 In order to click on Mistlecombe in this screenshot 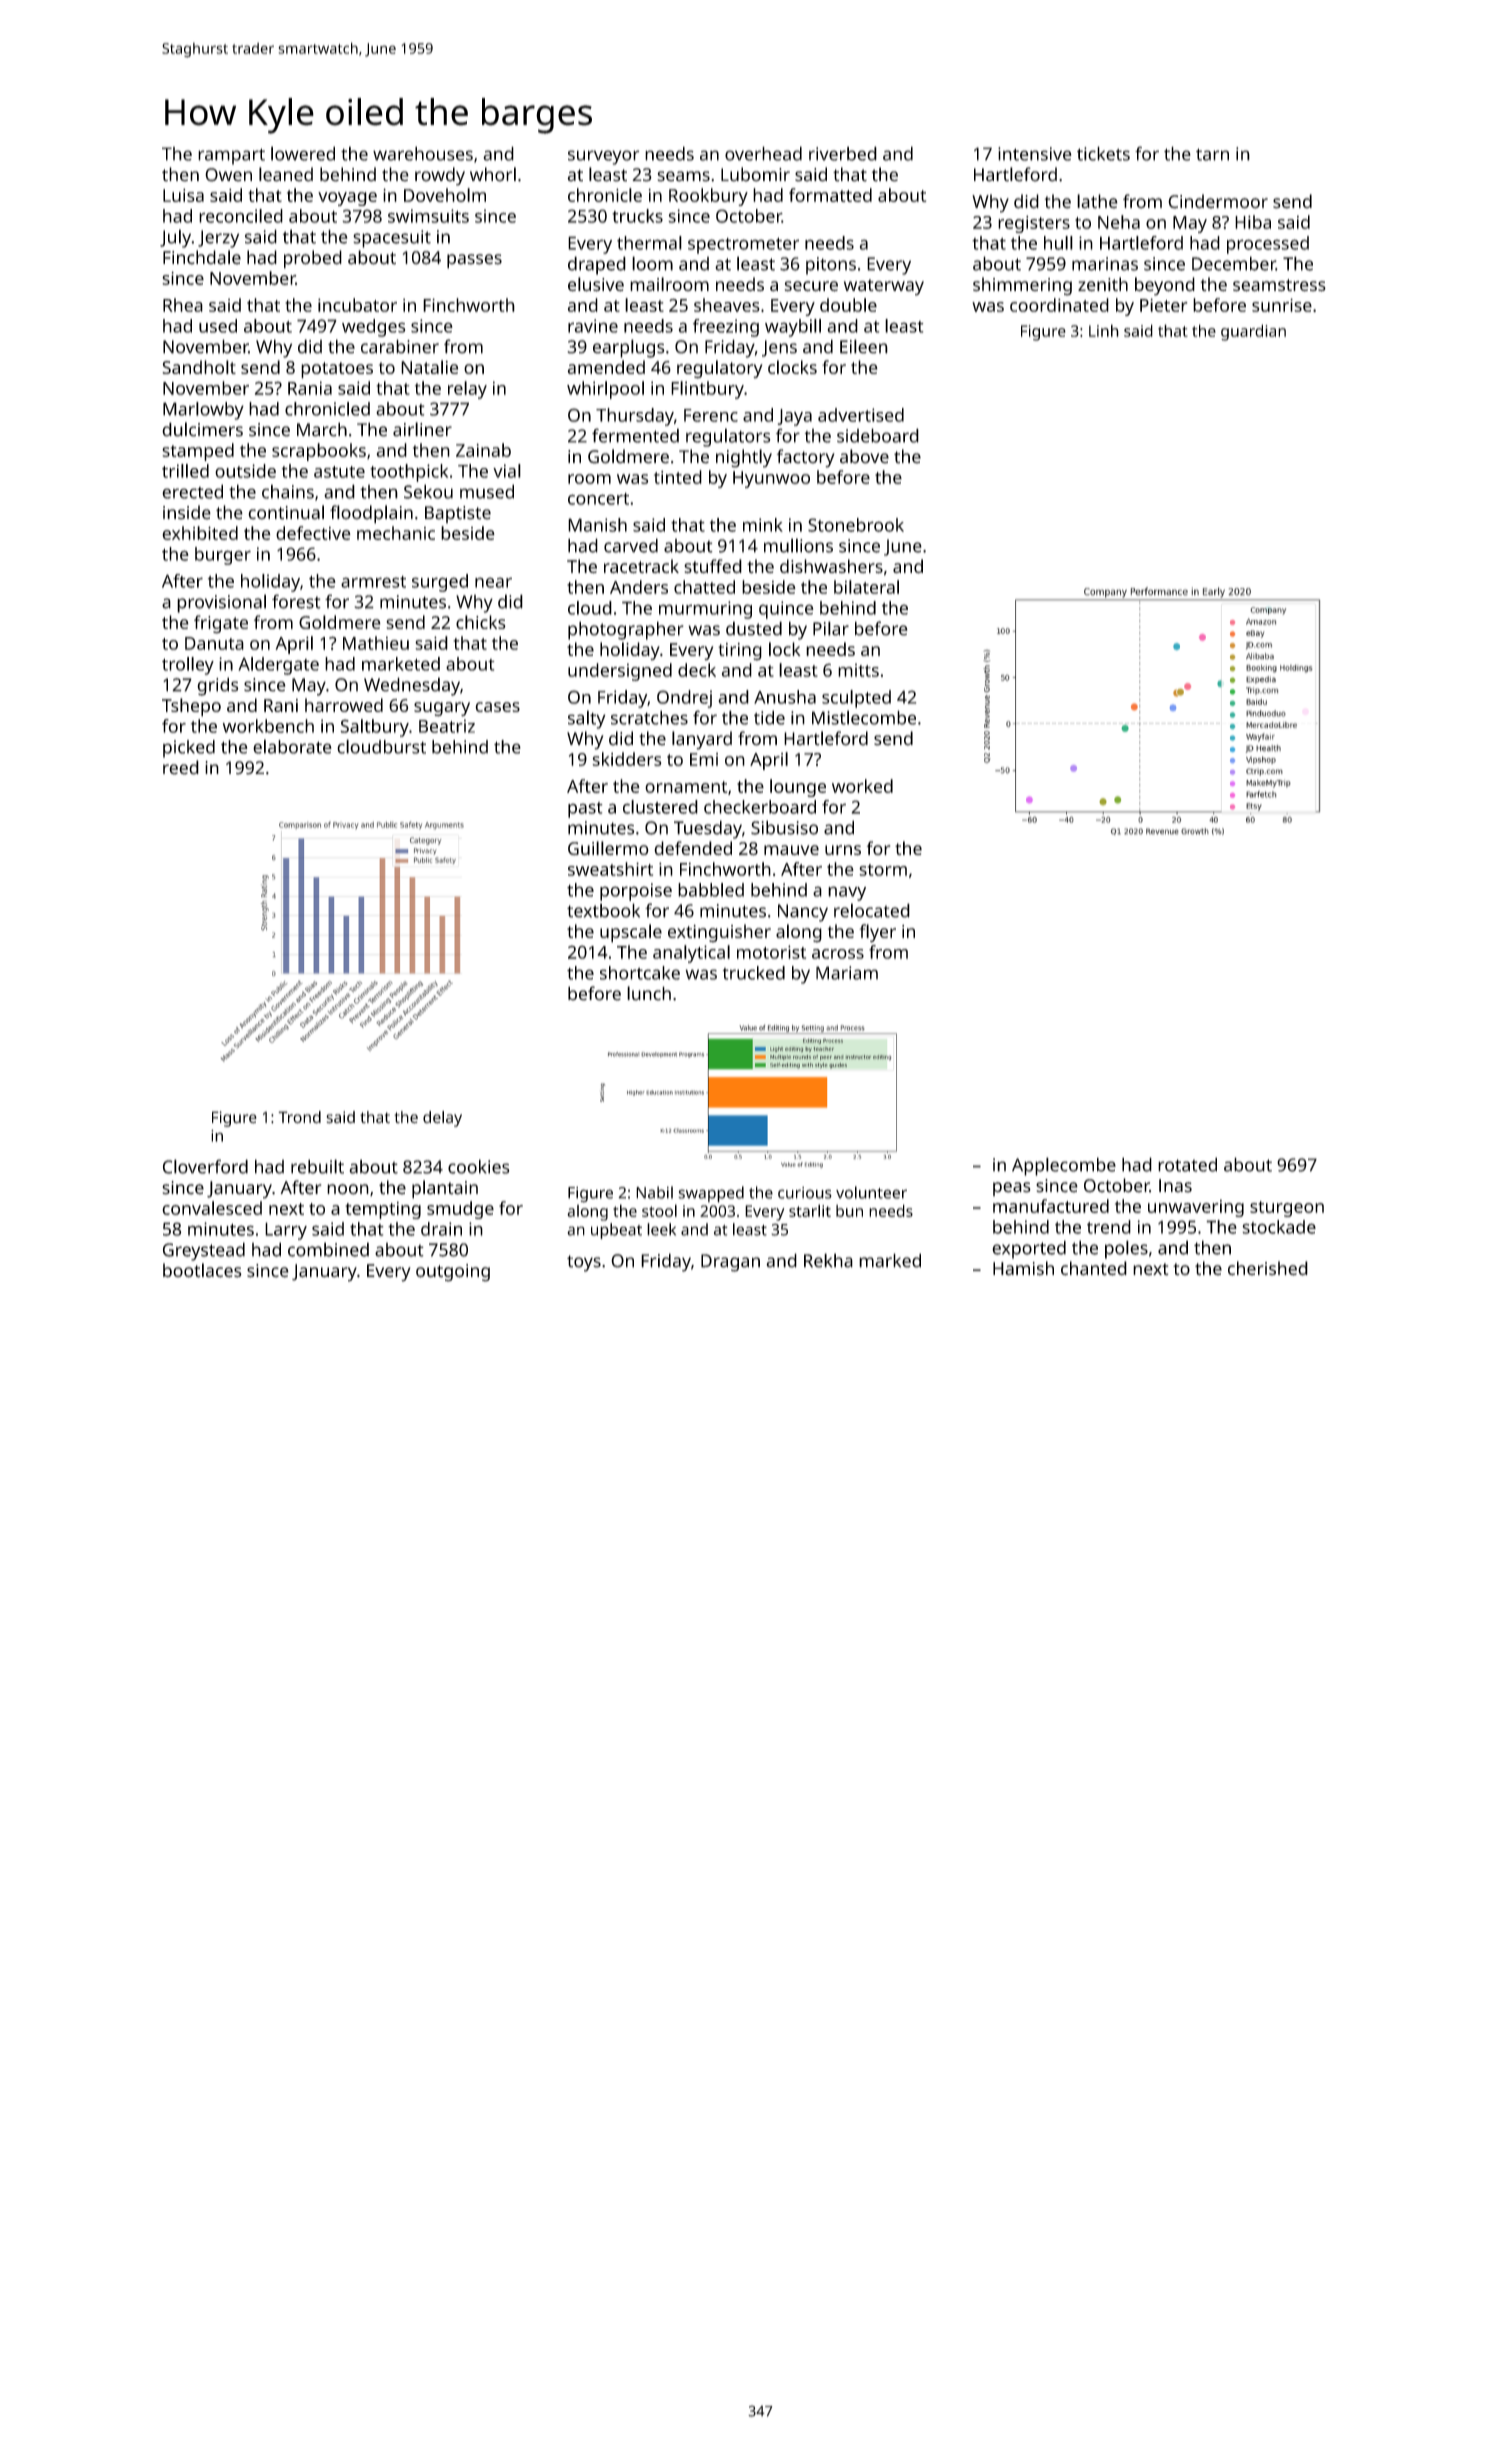, I will do `click(864, 717)`.
